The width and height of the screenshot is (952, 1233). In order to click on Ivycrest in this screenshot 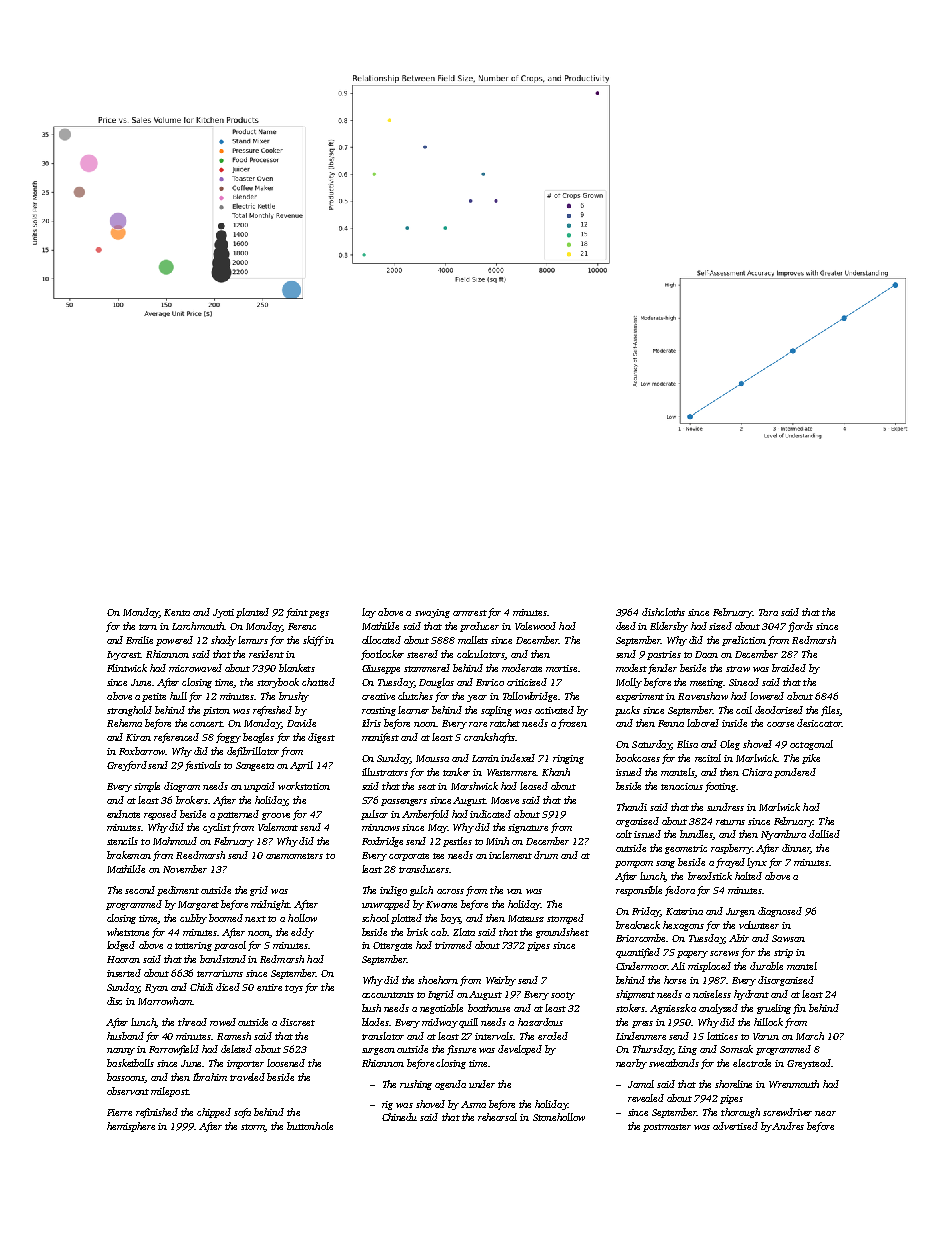, I will do `click(124, 655)`.
